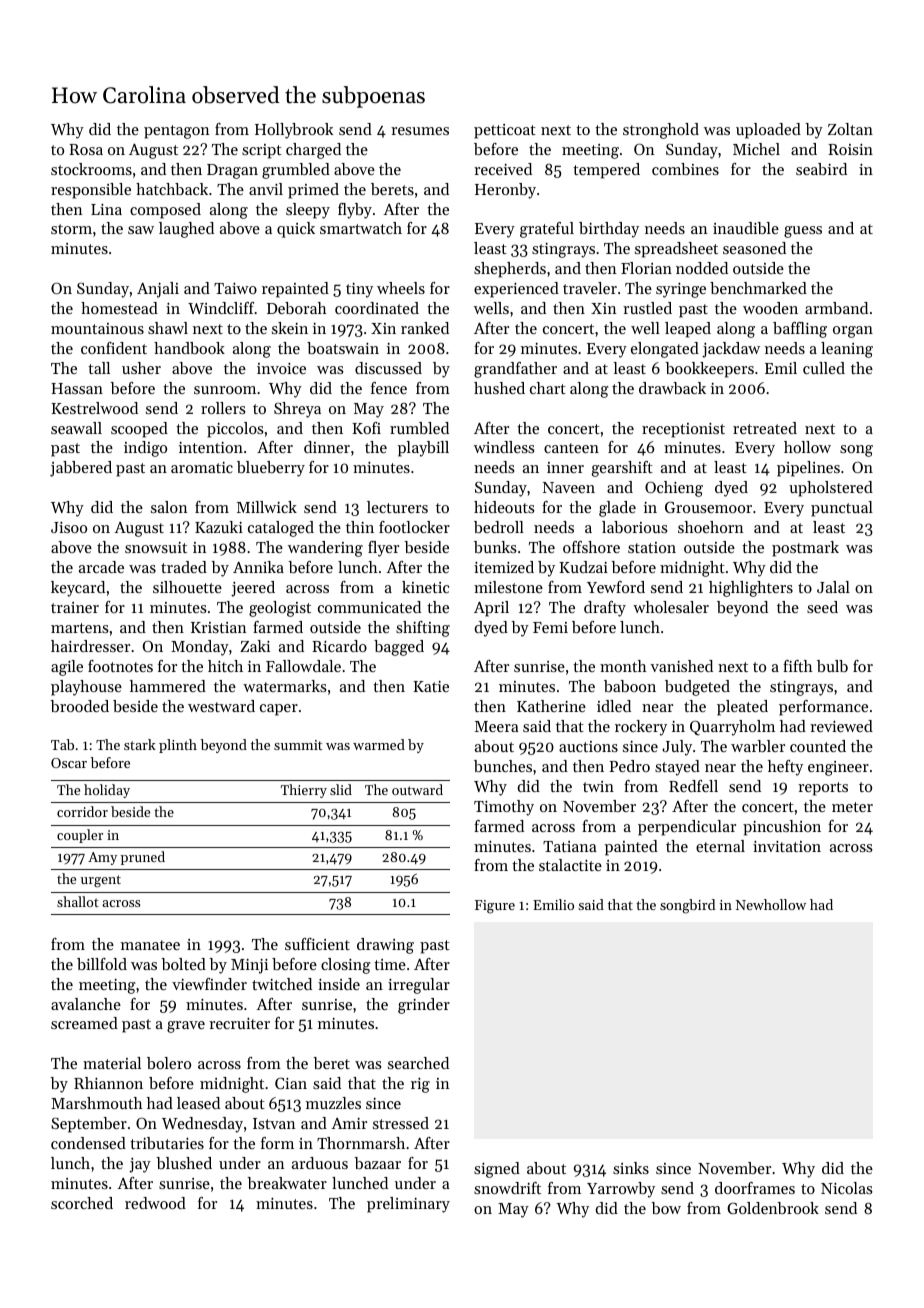 The height and width of the screenshot is (1308, 924). Describe the element at coordinates (296, 230) in the screenshot. I see `quick` at that location.
